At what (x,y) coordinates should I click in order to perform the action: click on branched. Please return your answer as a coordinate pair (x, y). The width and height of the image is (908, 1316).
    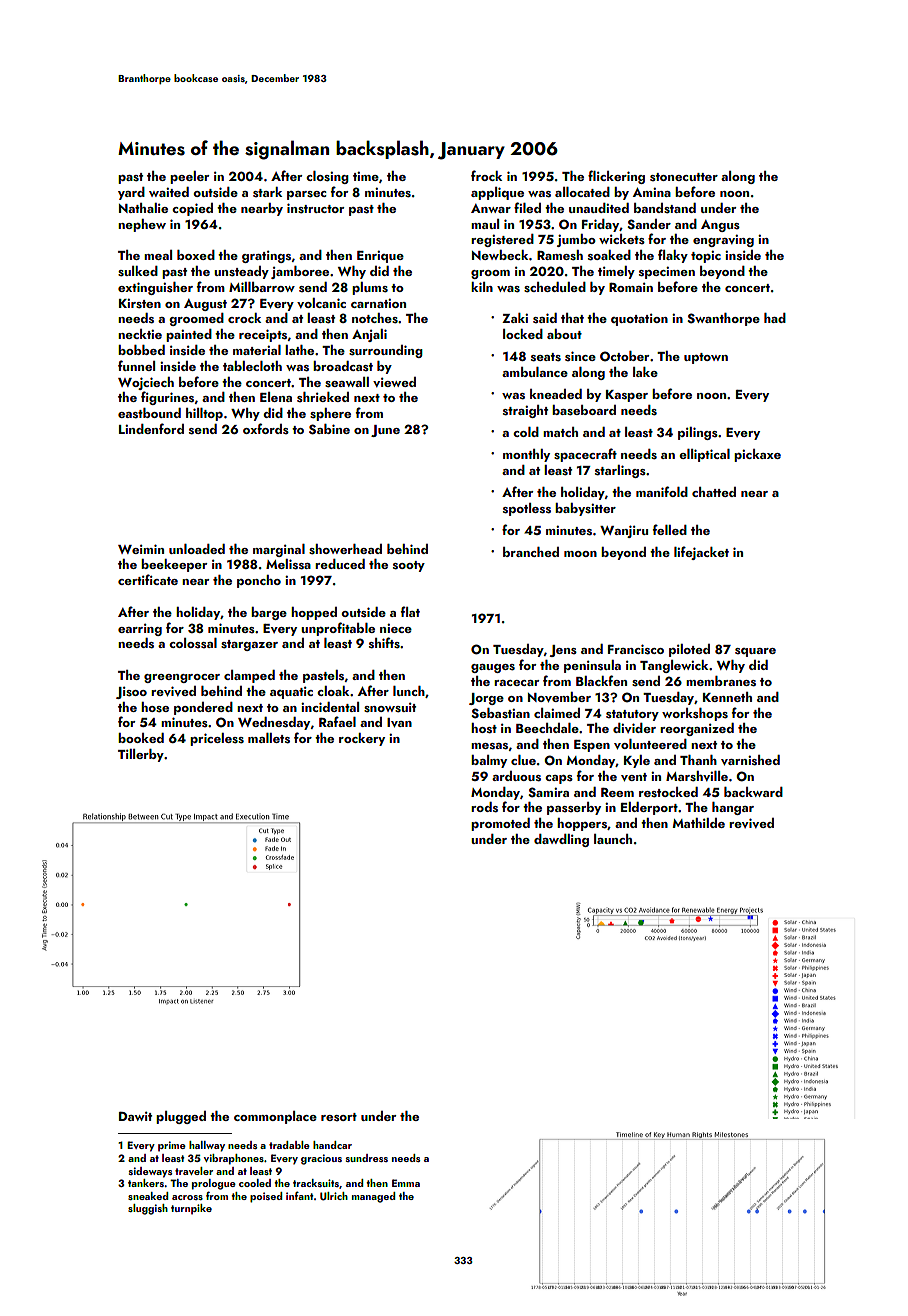
    Looking at the image, I should click on (531, 552).
